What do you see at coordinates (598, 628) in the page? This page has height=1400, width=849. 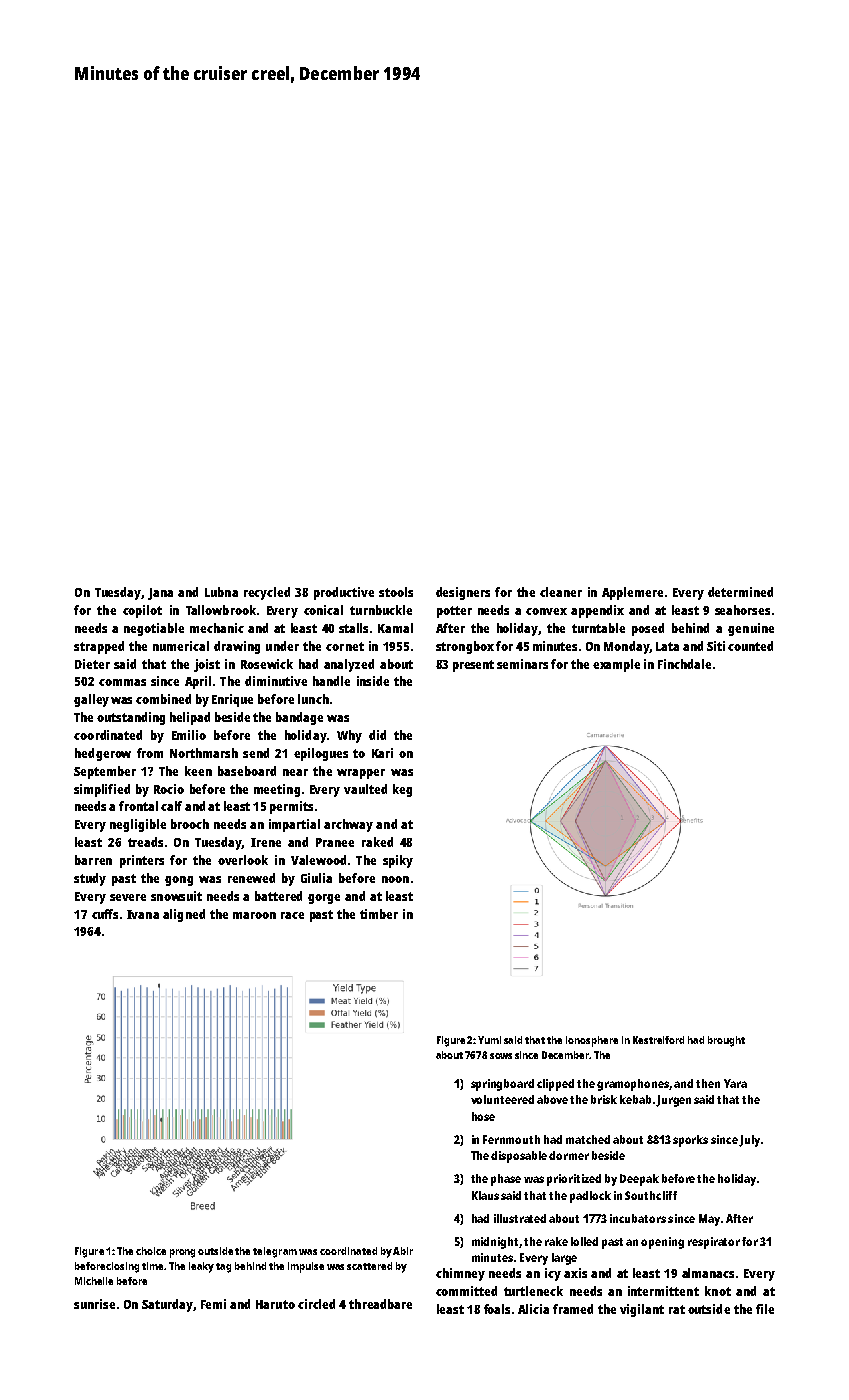 I see `turntable` at bounding box center [598, 628].
